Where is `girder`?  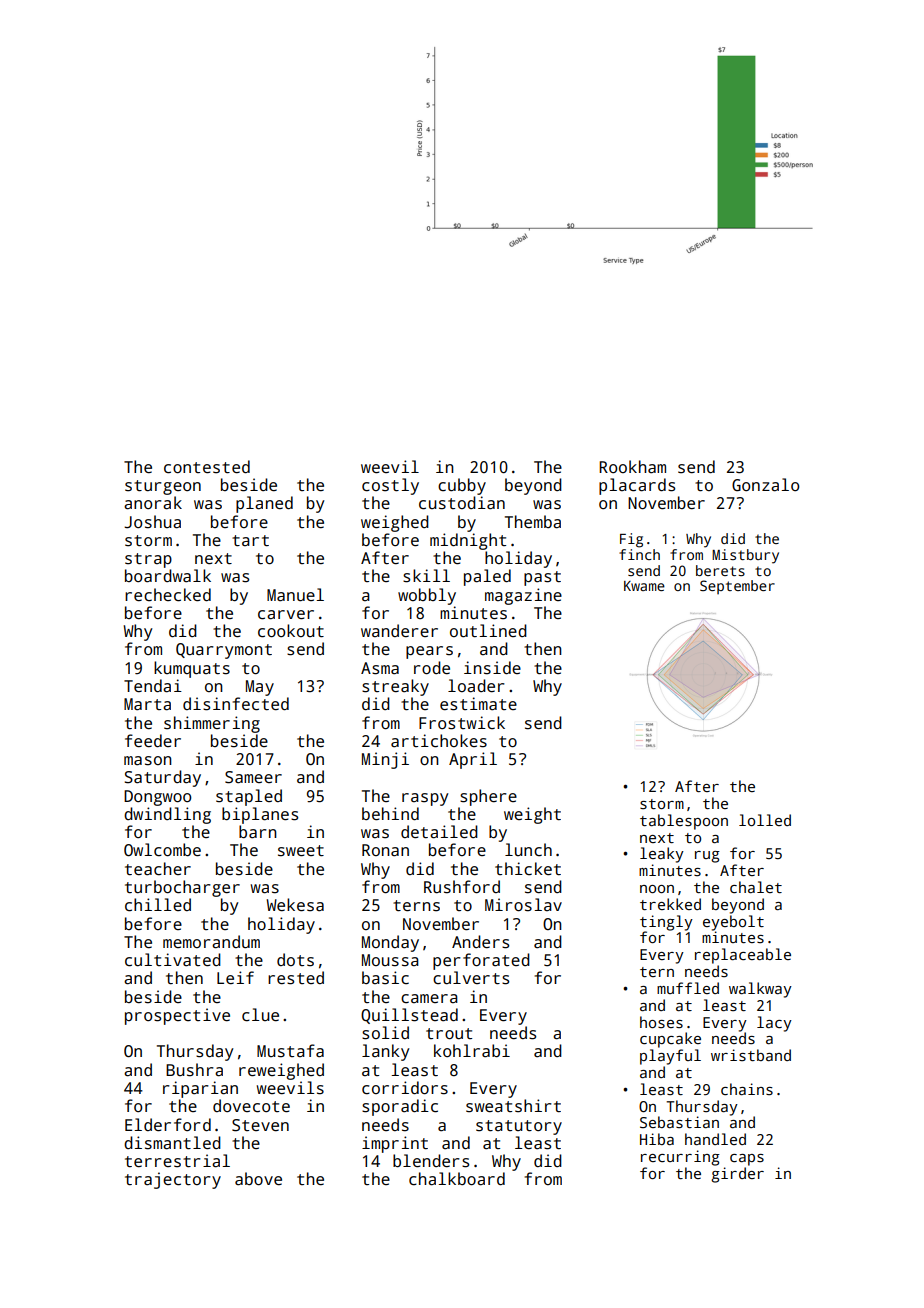 girder is located at coordinates (737, 1175).
